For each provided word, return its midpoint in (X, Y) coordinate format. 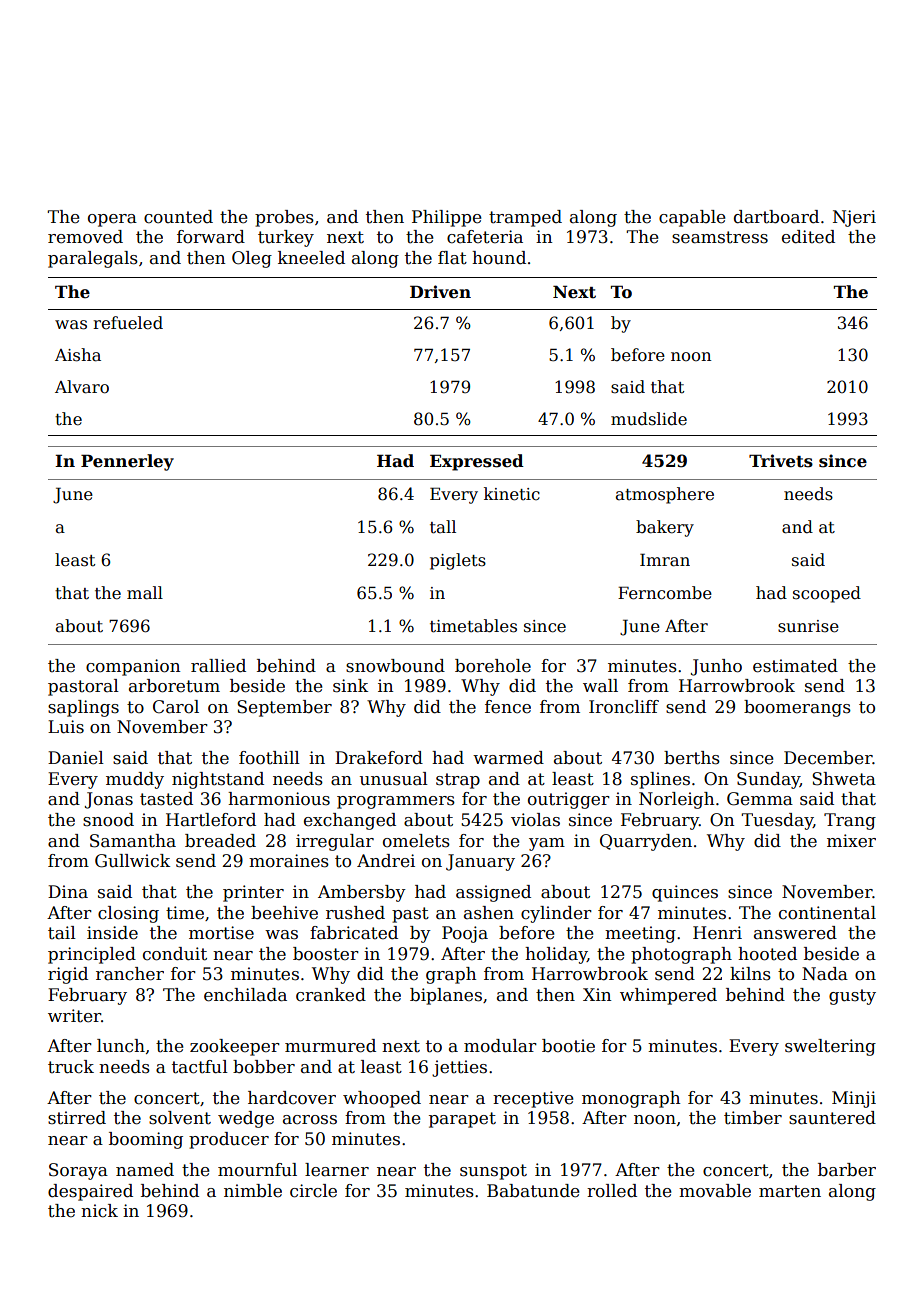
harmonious (279, 799)
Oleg (252, 259)
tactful (200, 1067)
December (828, 758)
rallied (218, 666)
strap (458, 781)
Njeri (854, 218)
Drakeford (379, 758)
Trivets (781, 461)
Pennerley (127, 462)
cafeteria (485, 237)
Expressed (477, 462)
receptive (533, 1099)
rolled (612, 1191)
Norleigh (676, 800)
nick (99, 1211)
